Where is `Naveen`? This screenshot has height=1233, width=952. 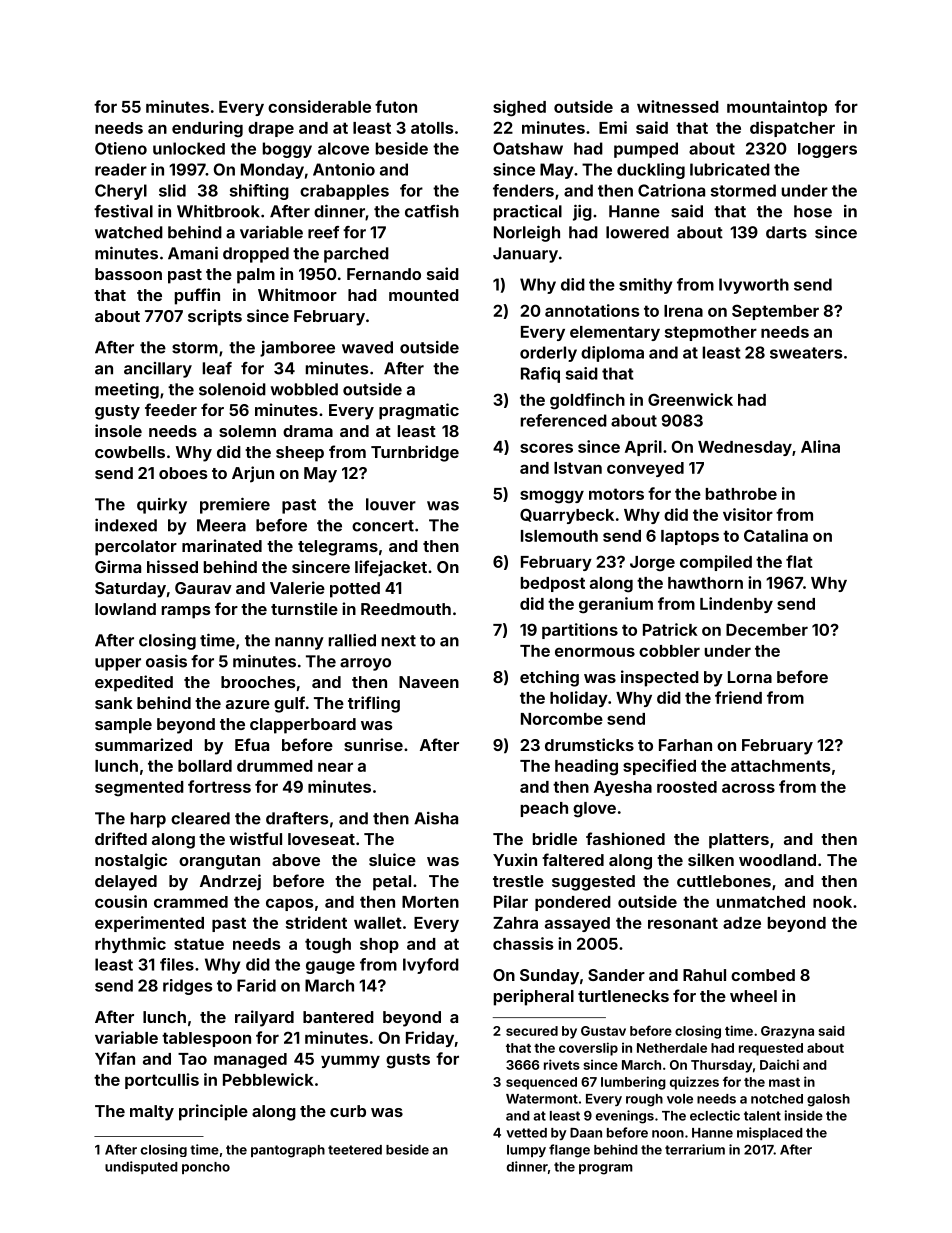
Naveen is located at coordinates (429, 682).
